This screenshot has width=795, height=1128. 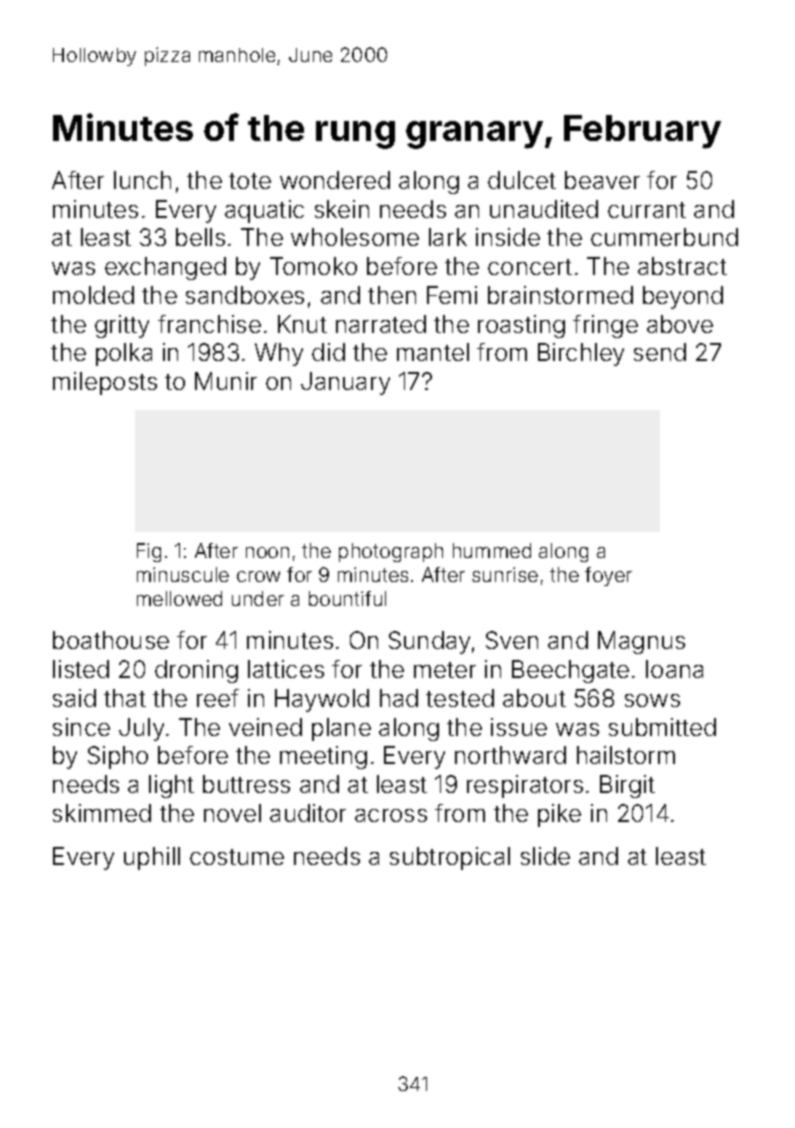 What do you see at coordinates (165, 268) in the screenshot?
I see `exchanged` at bounding box center [165, 268].
